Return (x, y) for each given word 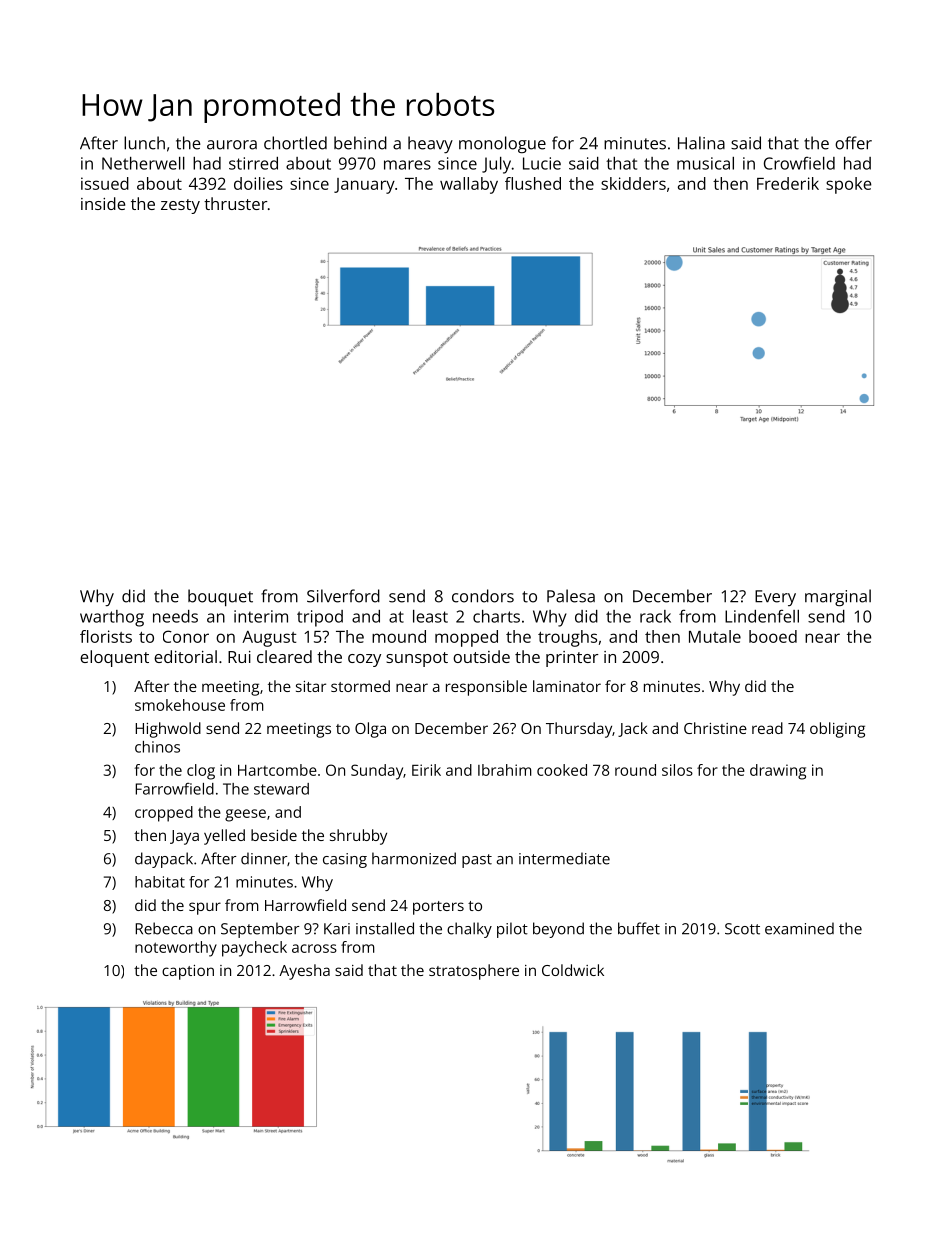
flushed (533, 183)
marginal (838, 597)
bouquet (220, 598)
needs (175, 616)
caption (188, 972)
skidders (633, 183)
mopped (466, 638)
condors (483, 596)
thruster (236, 203)
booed (773, 636)
